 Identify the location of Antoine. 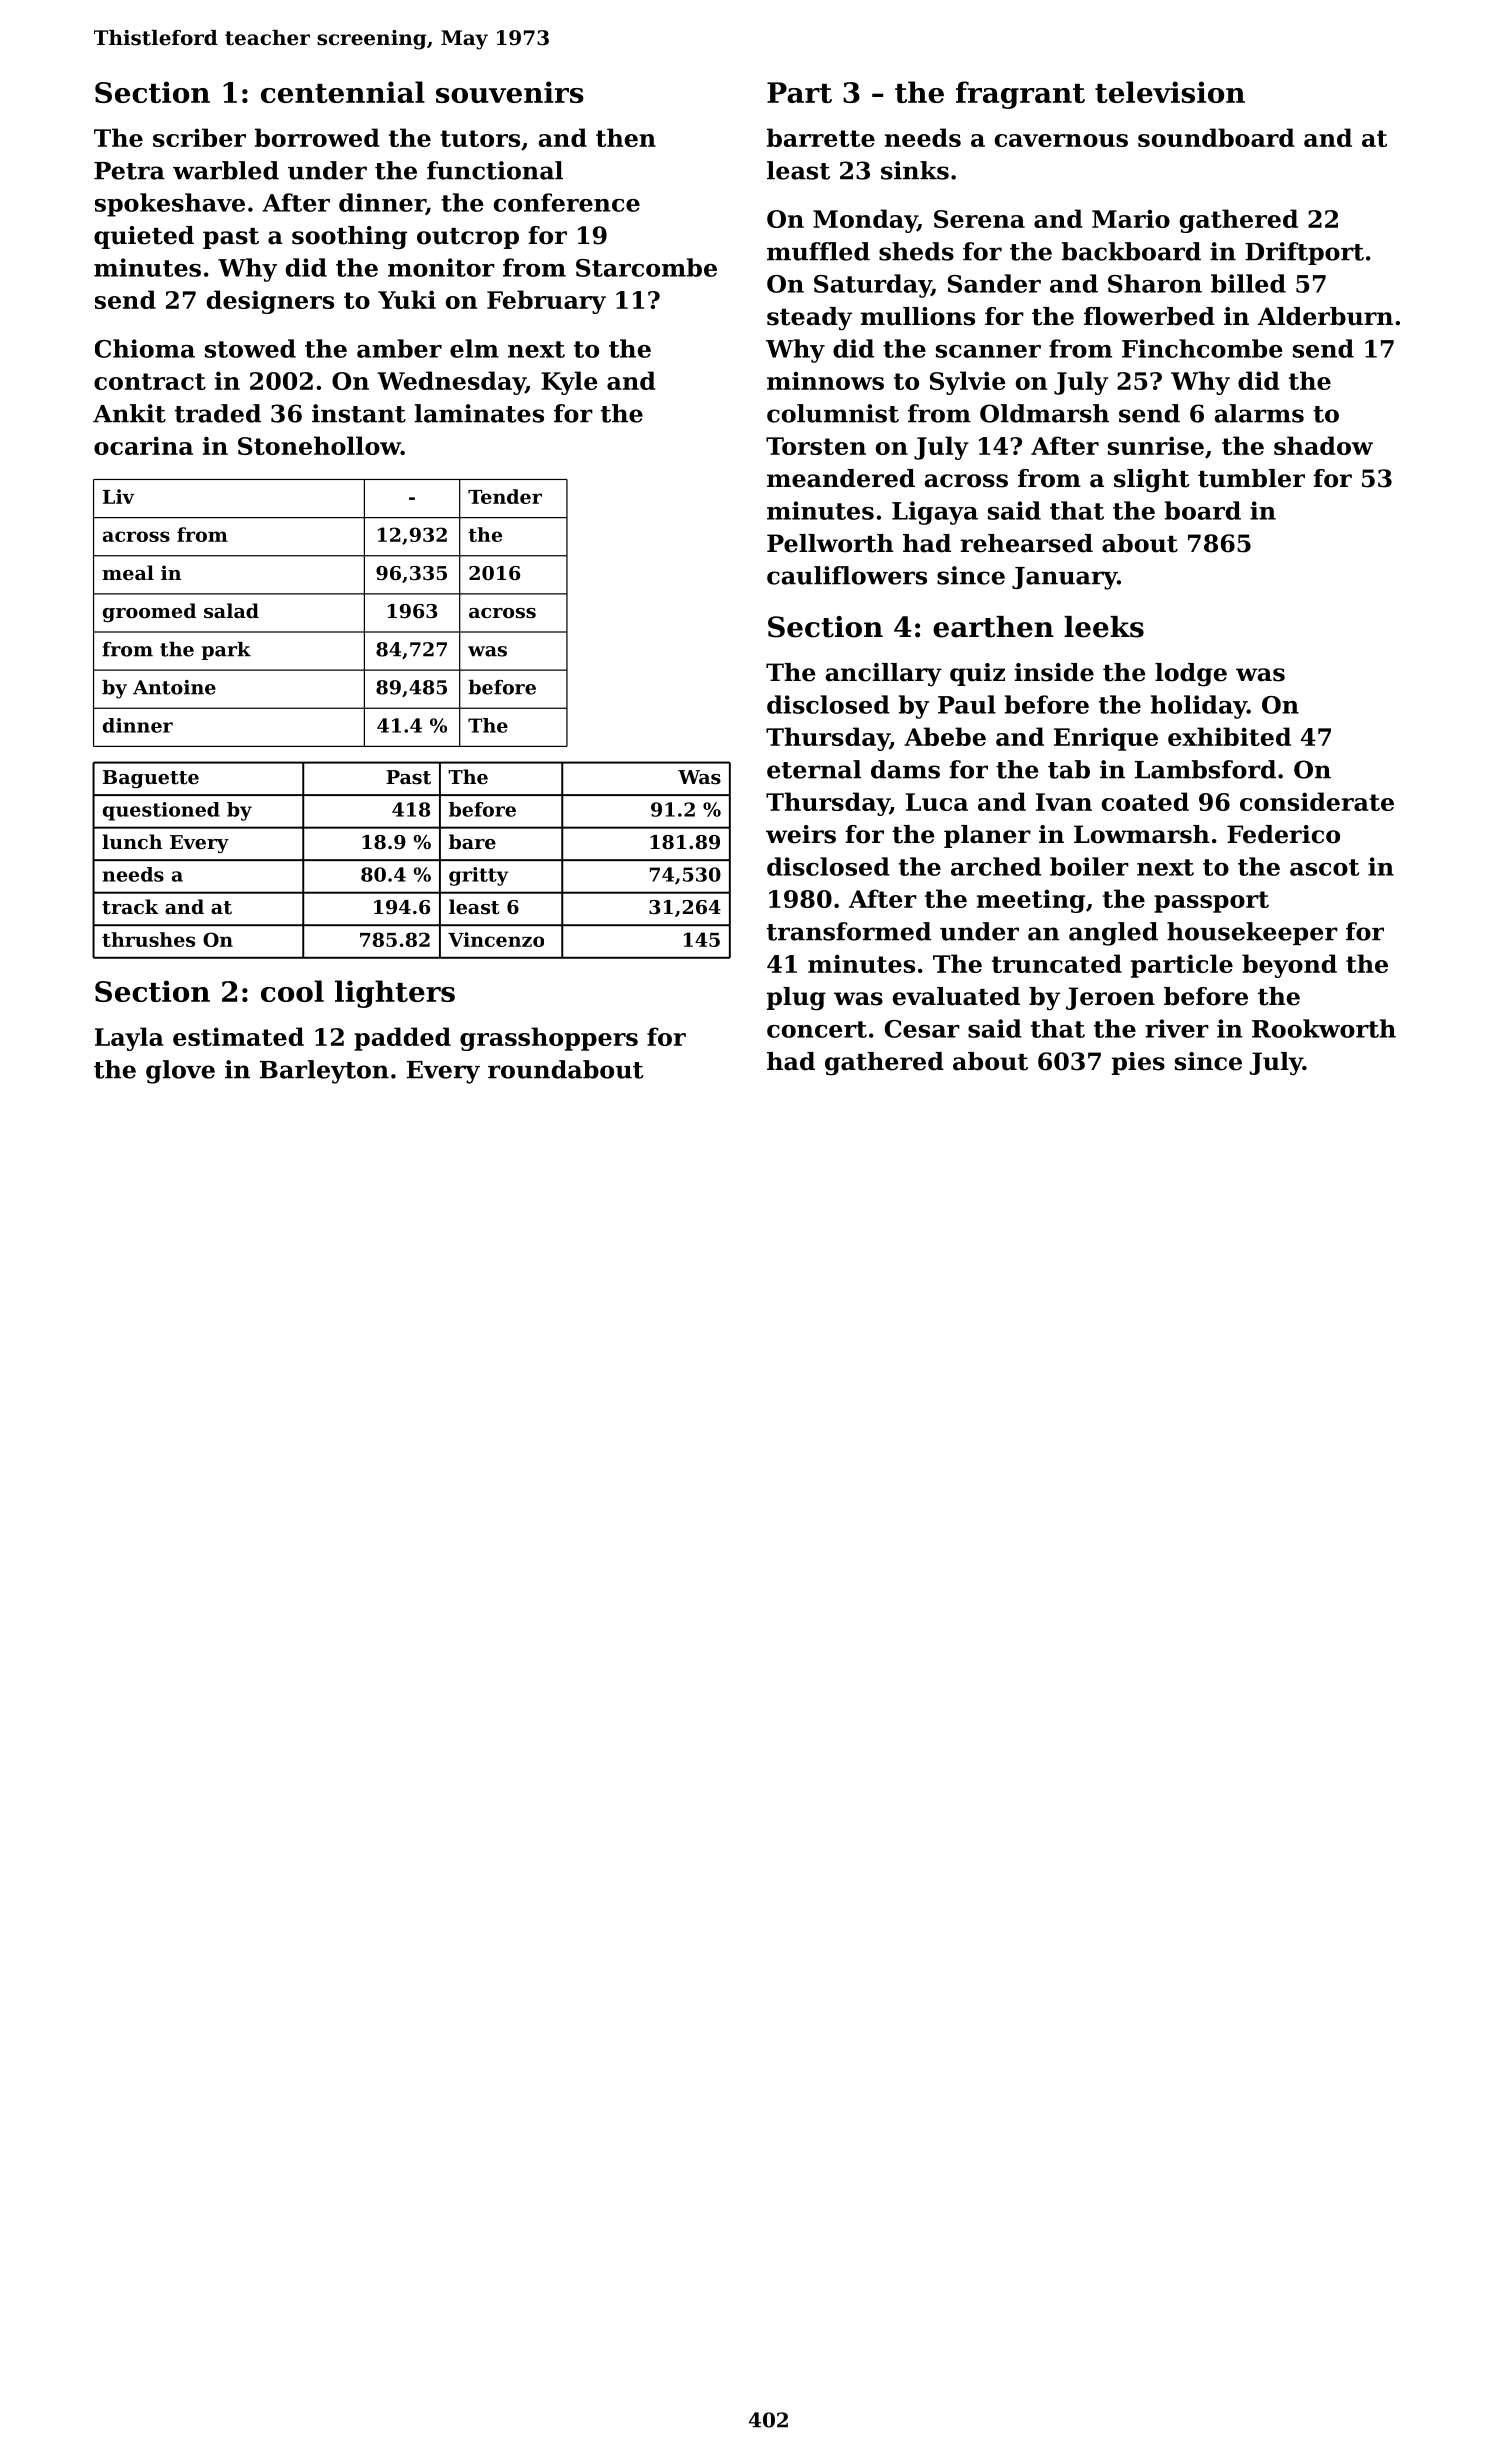
(174, 687).
